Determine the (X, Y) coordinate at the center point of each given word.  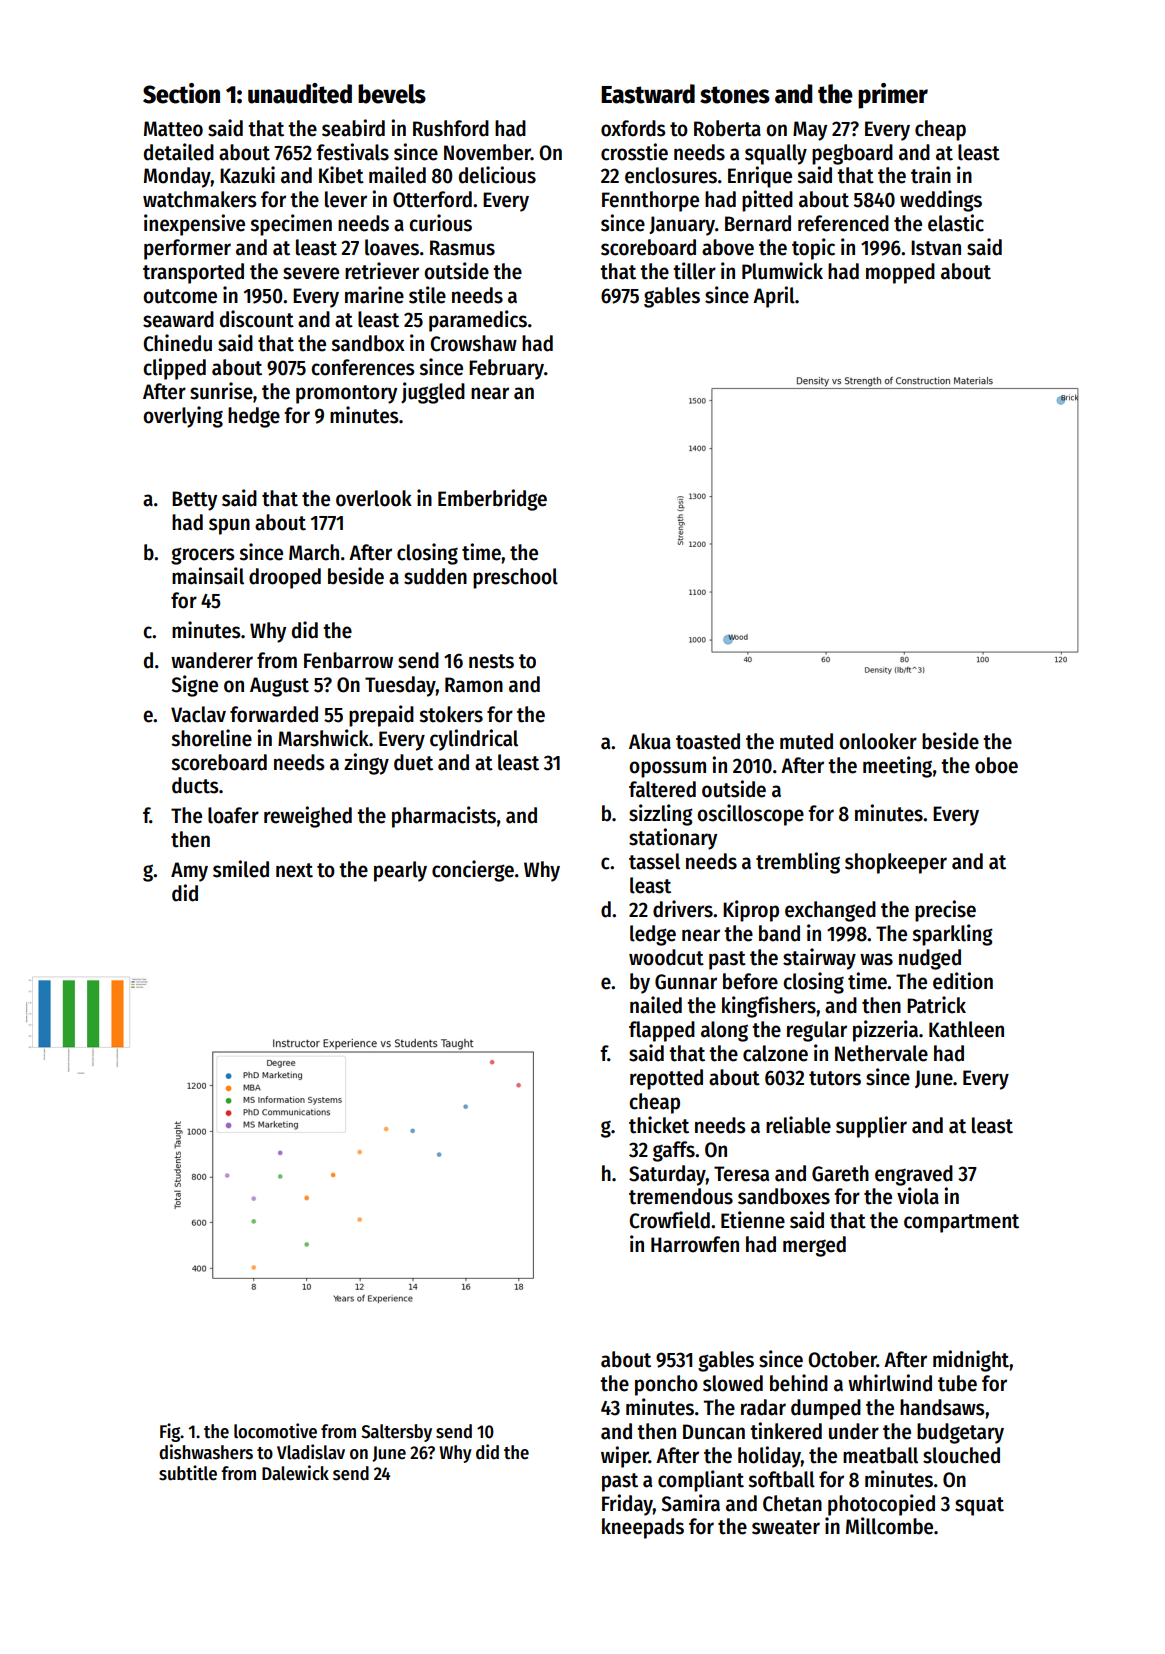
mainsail (208, 576)
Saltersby (396, 1433)
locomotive (275, 1431)
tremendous (681, 1196)
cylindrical (474, 740)
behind (799, 1383)
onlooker (878, 741)
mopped (900, 273)
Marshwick (323, 738)
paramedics (478, 321)
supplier (871, 1127)
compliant (701, 1481)
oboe (996, 765)
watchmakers (200, 199)
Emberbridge (492, 500)
